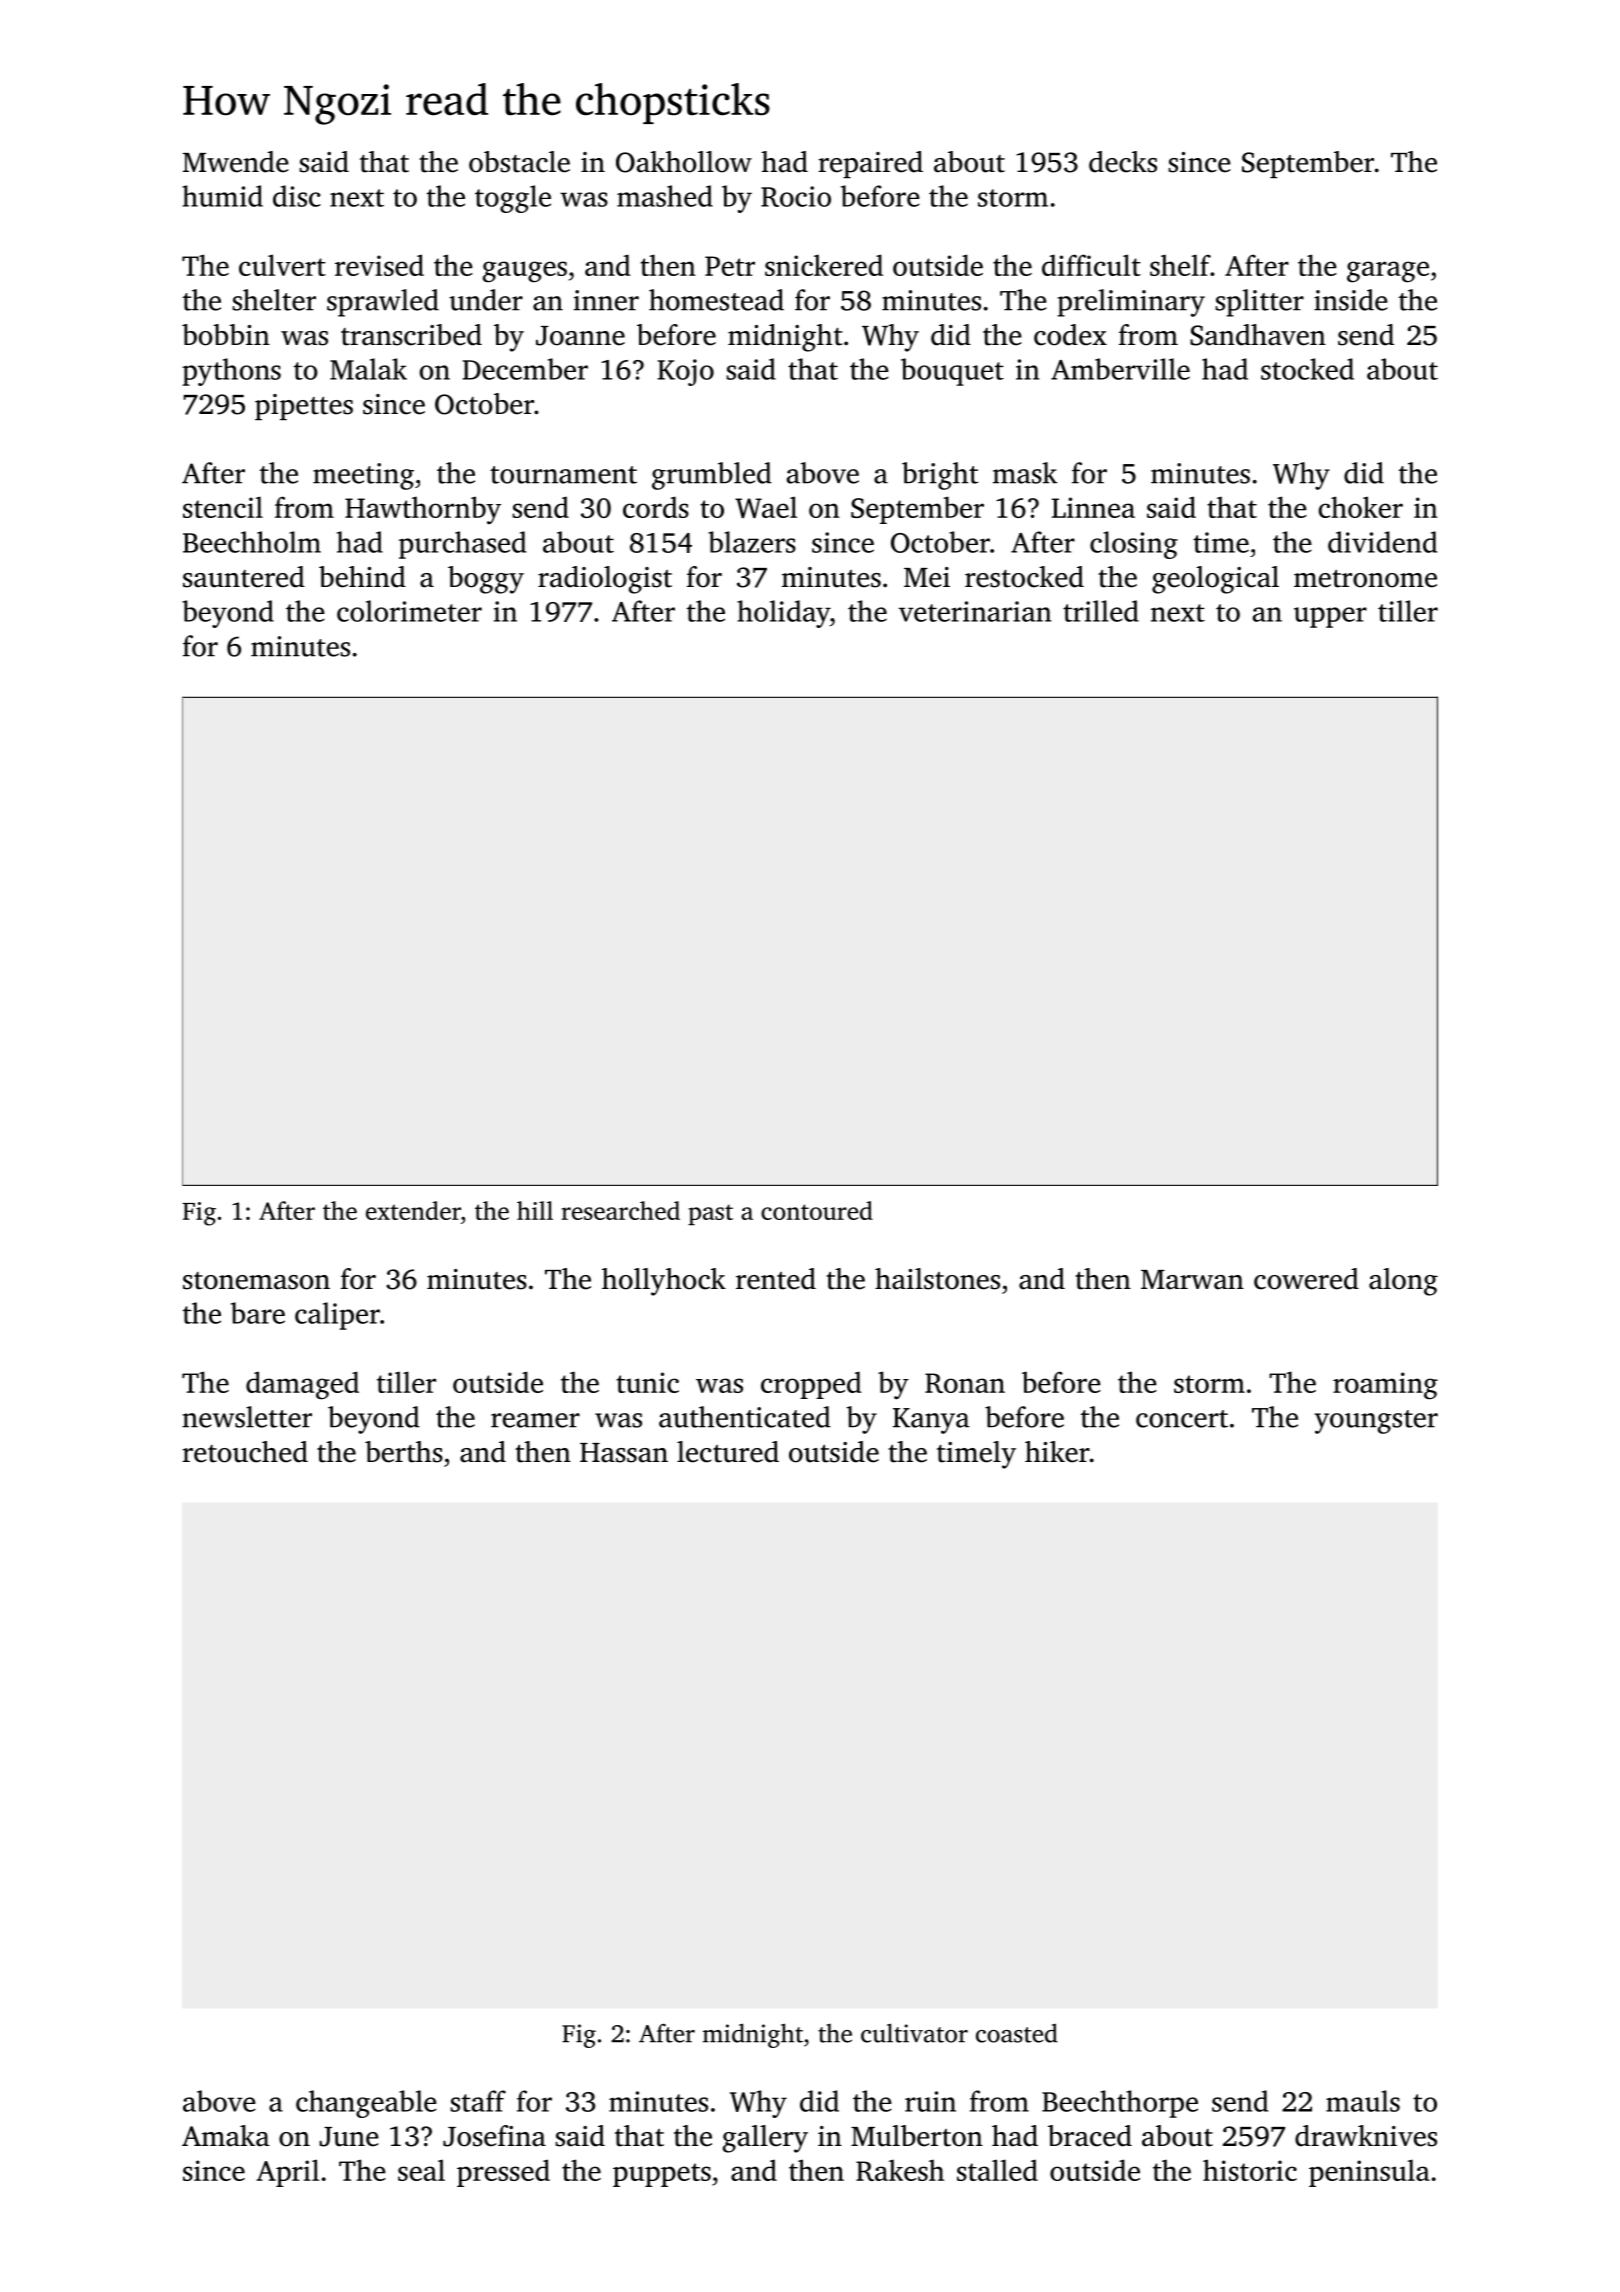 The height and width of the document is (2292, 1620). Describe the element at coordinates (1250, 2170) in the document. I see `historic` at that location.
